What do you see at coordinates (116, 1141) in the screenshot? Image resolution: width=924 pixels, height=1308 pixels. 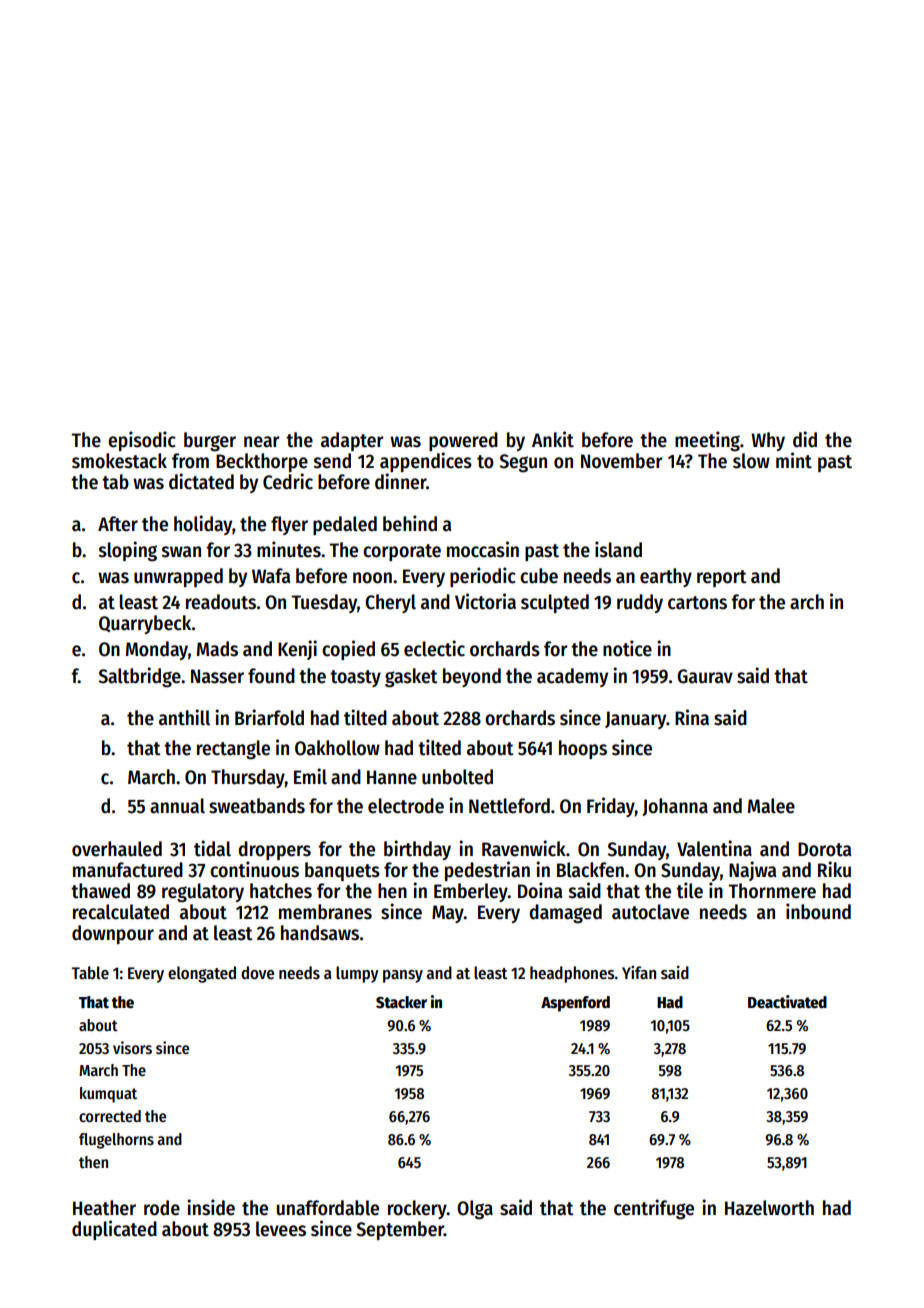 I see `flugelhorns` at bounding box center [116, 1141].
